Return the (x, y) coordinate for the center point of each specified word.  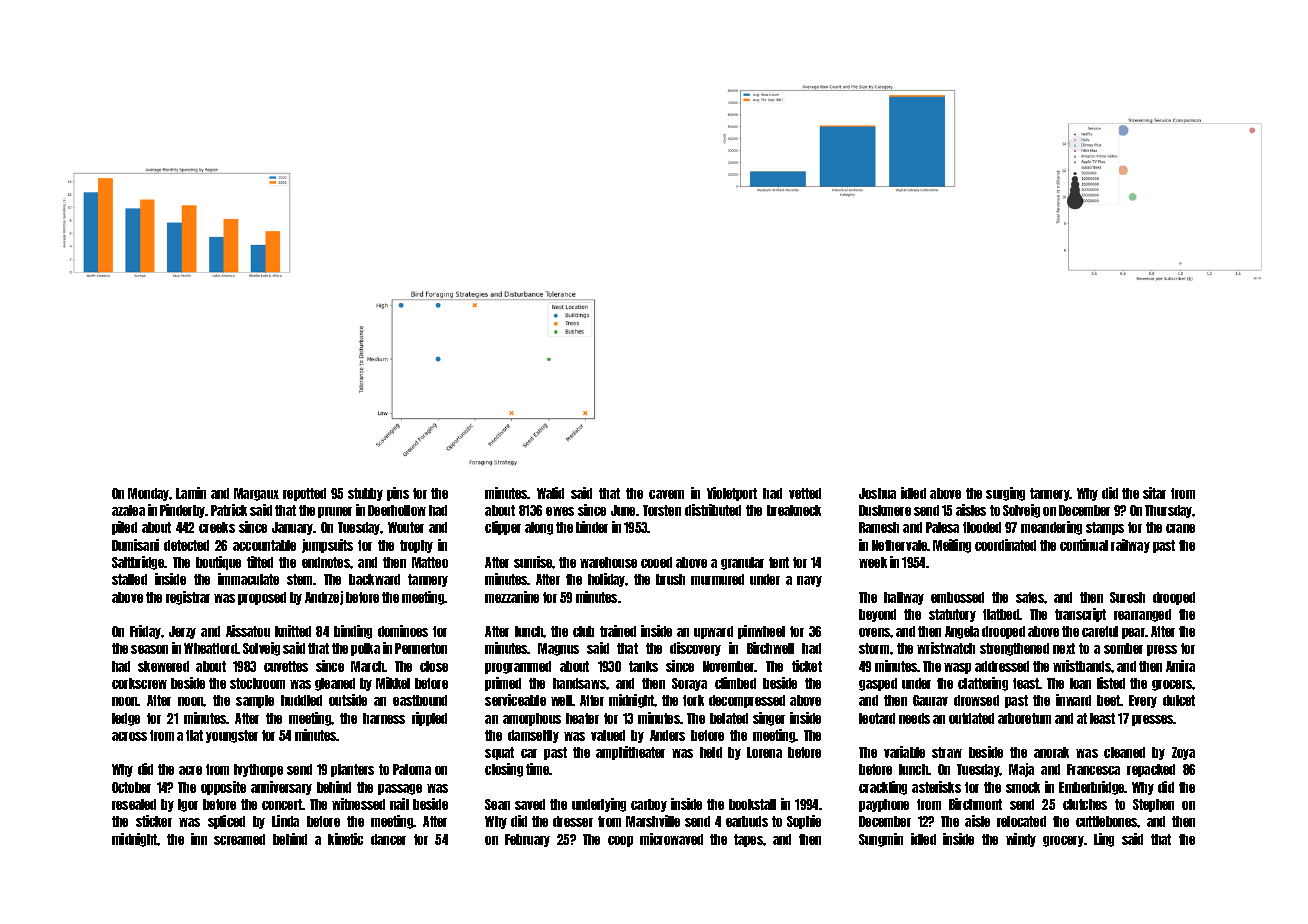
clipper (503, 528)
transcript (1080, 615)
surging (1005, 494)
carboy (649, 805)
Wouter (406, 527)
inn (199, 839)
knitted (293, 631)
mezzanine (512, 597)
